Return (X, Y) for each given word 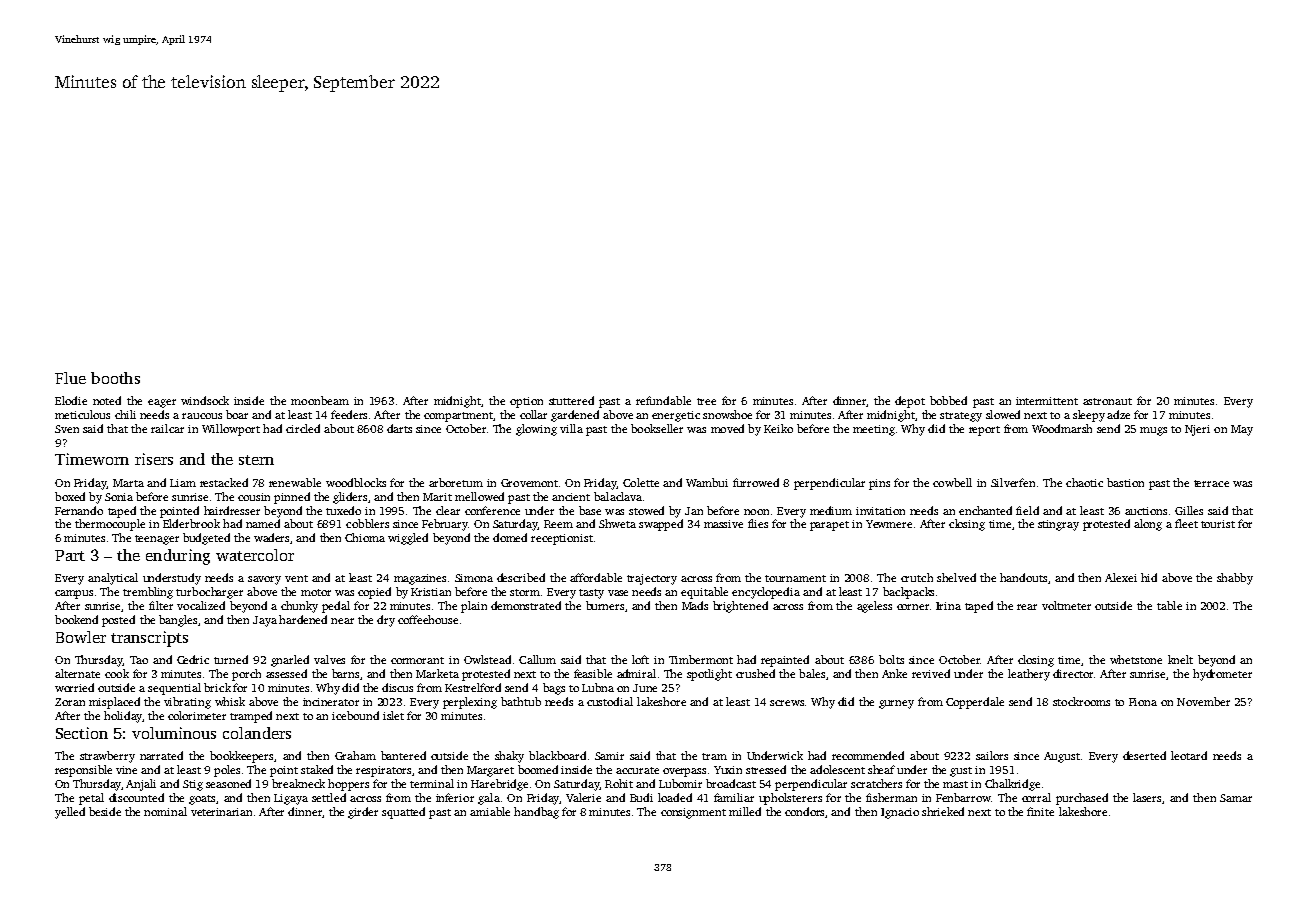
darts (399, 428)
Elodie (71, 400)
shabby (1235, 579)
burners (605, 605)
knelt (1180, 659)
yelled (70, 813)
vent (296, 578)
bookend (76, 619)
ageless (874, 607)
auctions (1146, 511)
